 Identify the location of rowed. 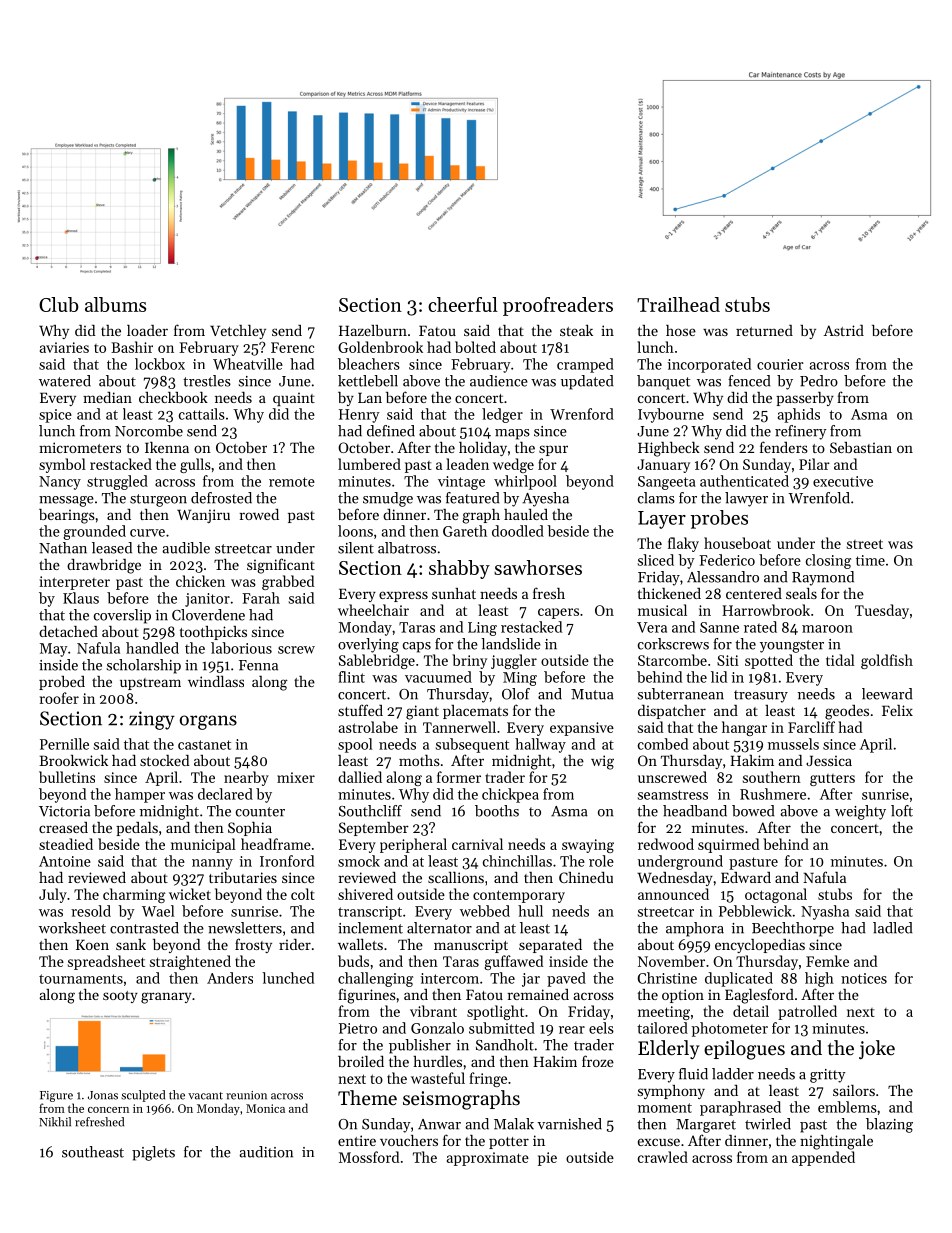
(259, 514).
